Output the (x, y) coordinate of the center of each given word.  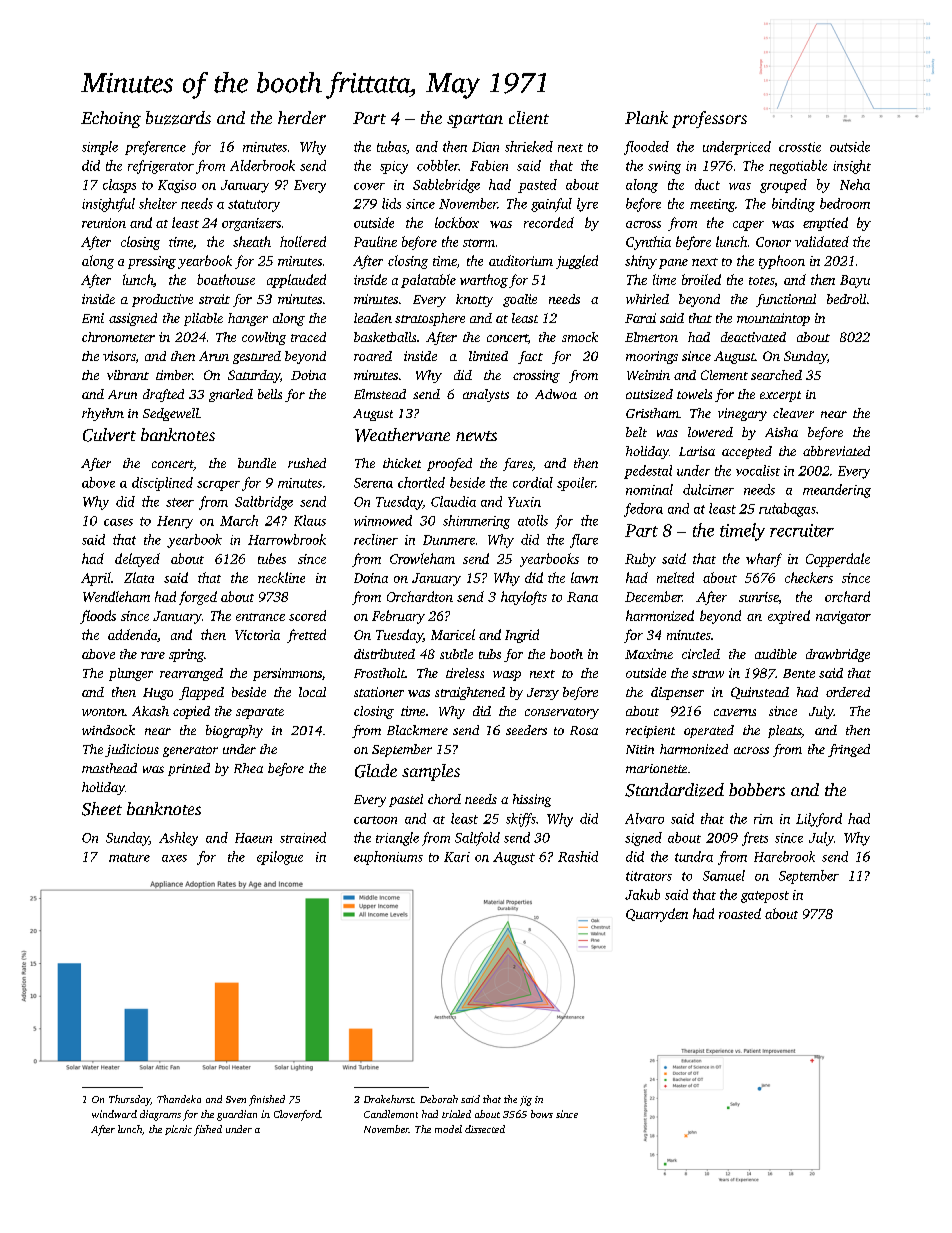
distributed (384, 654)
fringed (849, 750)
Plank (646, 117)
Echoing (111, 119)
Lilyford (819, 820)
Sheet (102, 809)
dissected (485, 1129)
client (529, 117)
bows (542, 1114)
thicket (402, 463)
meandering (837, 491)
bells (270, 394)
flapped (201, 693)
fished (208, 1130)
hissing (532, 800)
